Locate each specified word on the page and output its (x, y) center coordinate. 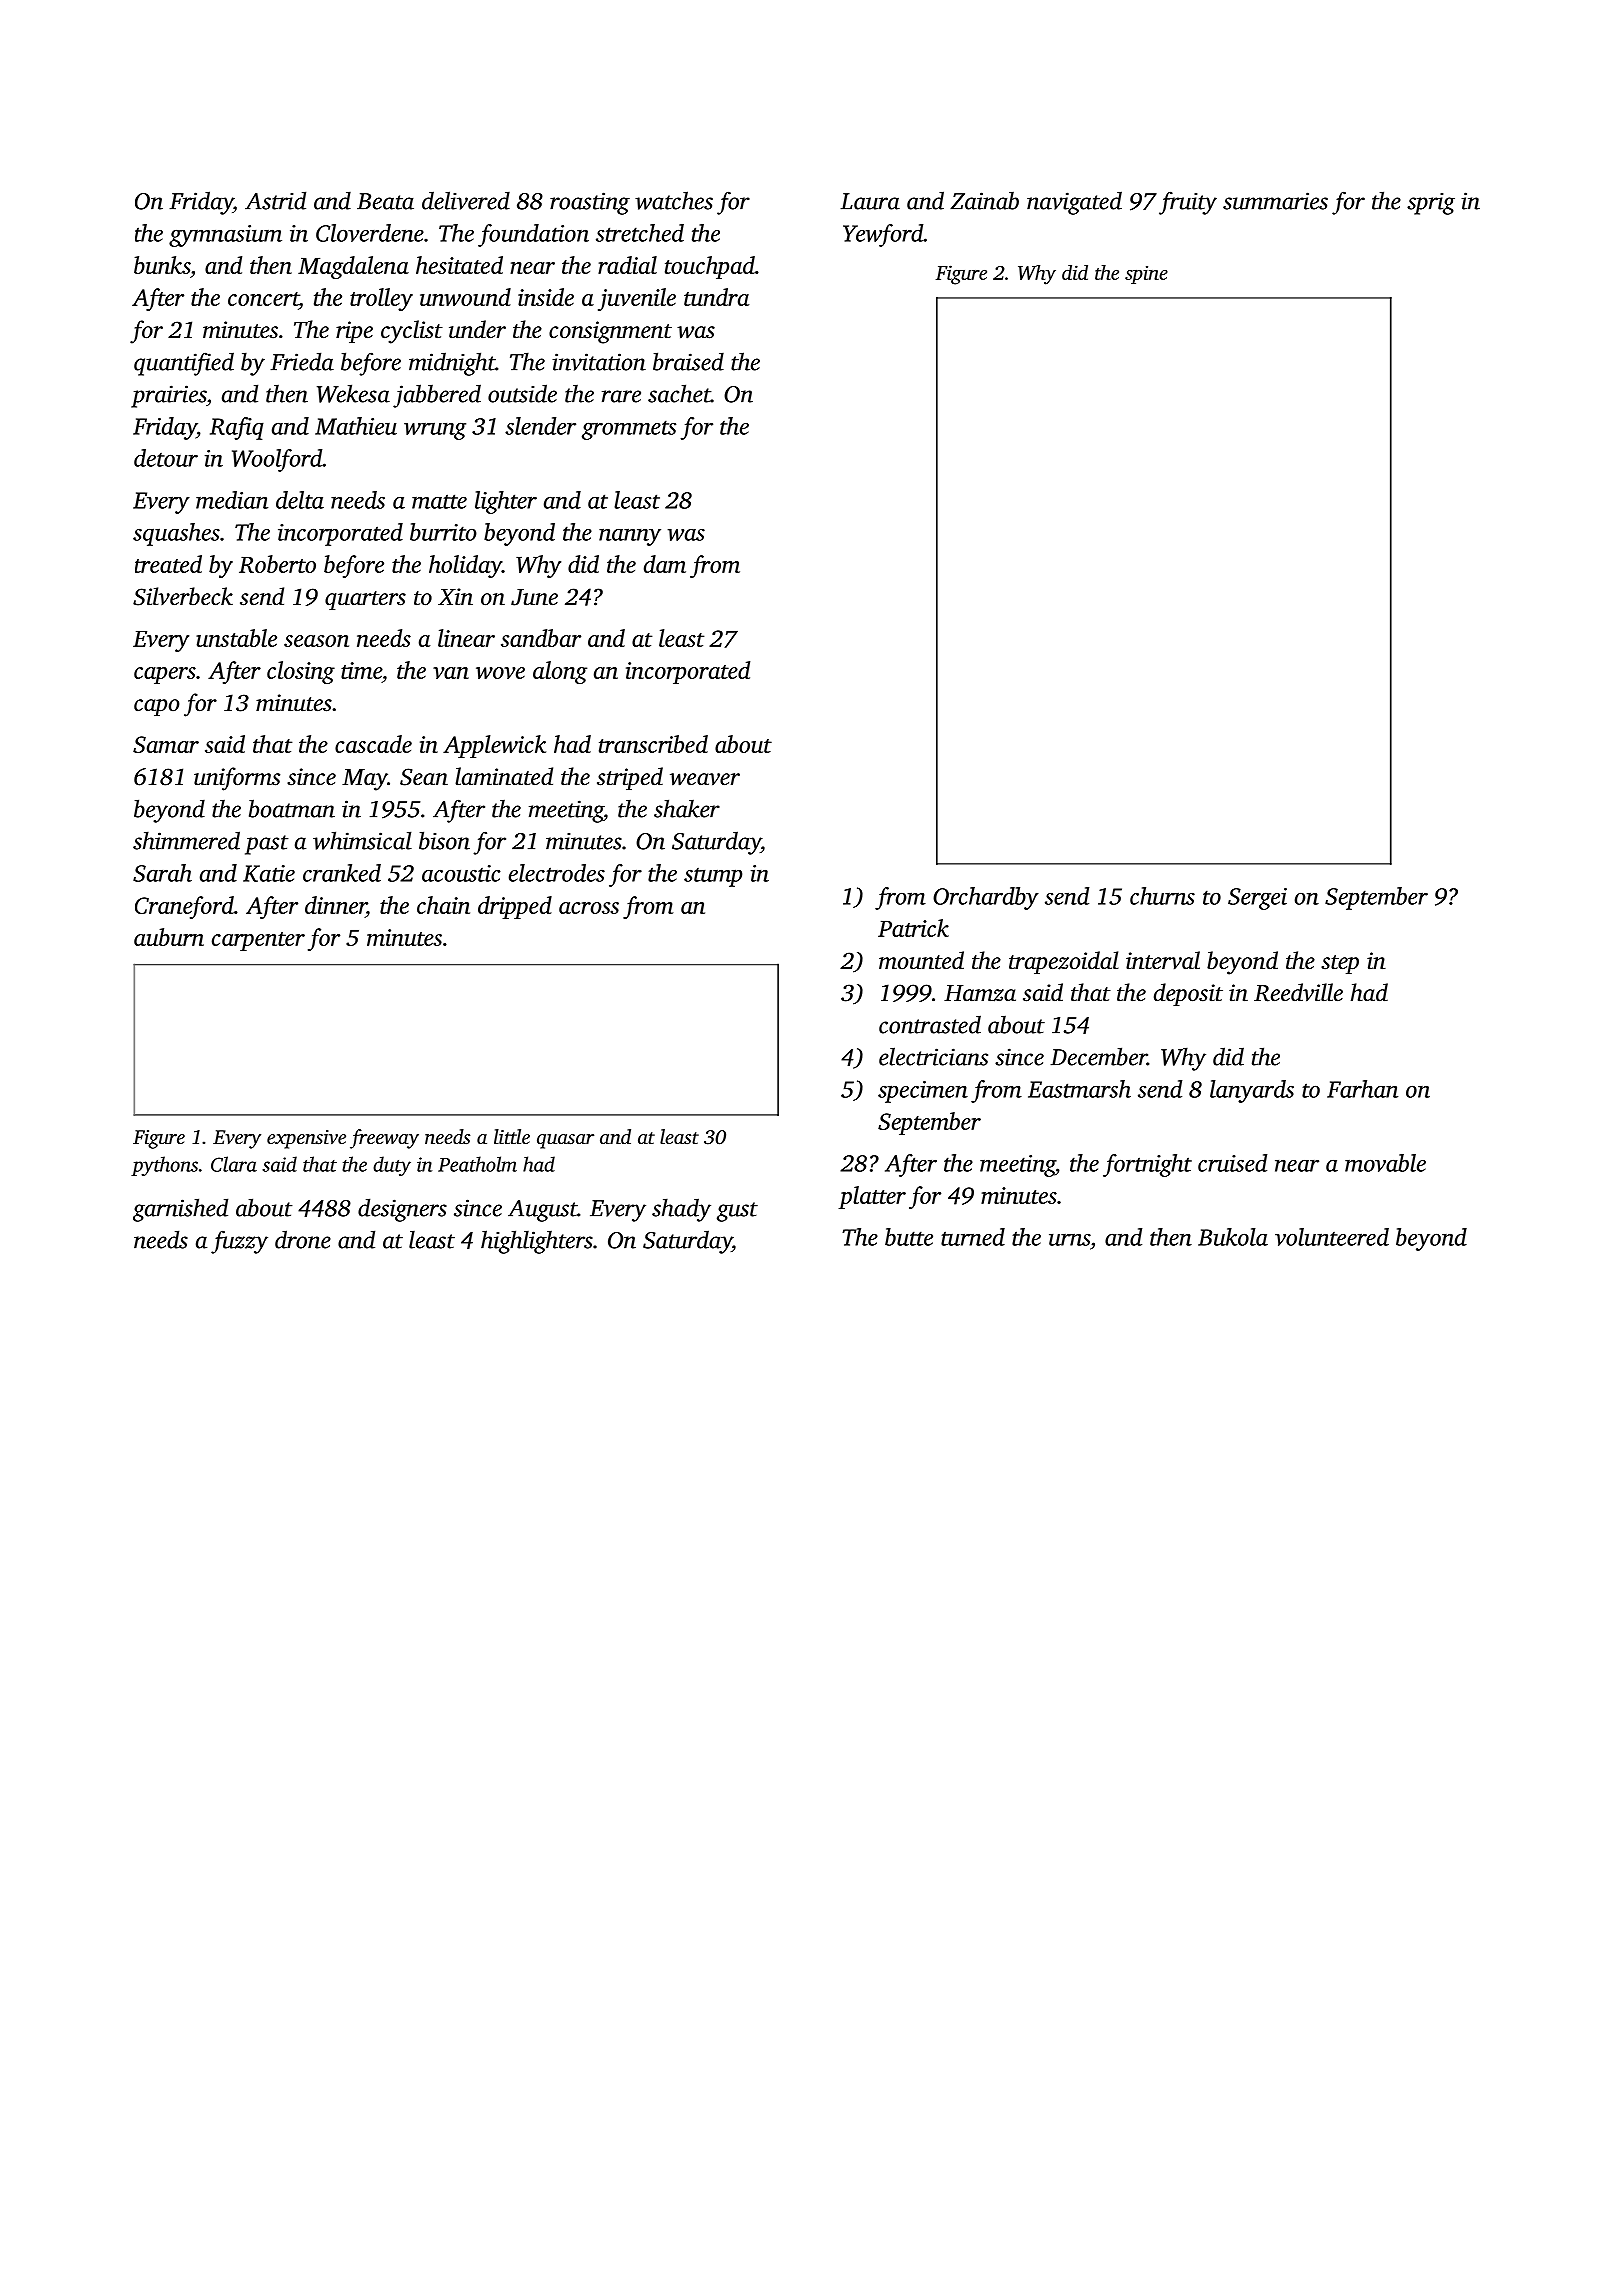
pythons (164, 1166)
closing (301, 672)
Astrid (275, 200)
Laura (870, 201)
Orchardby (986, 898)
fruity (1188, 203)
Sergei (1257, 899)
